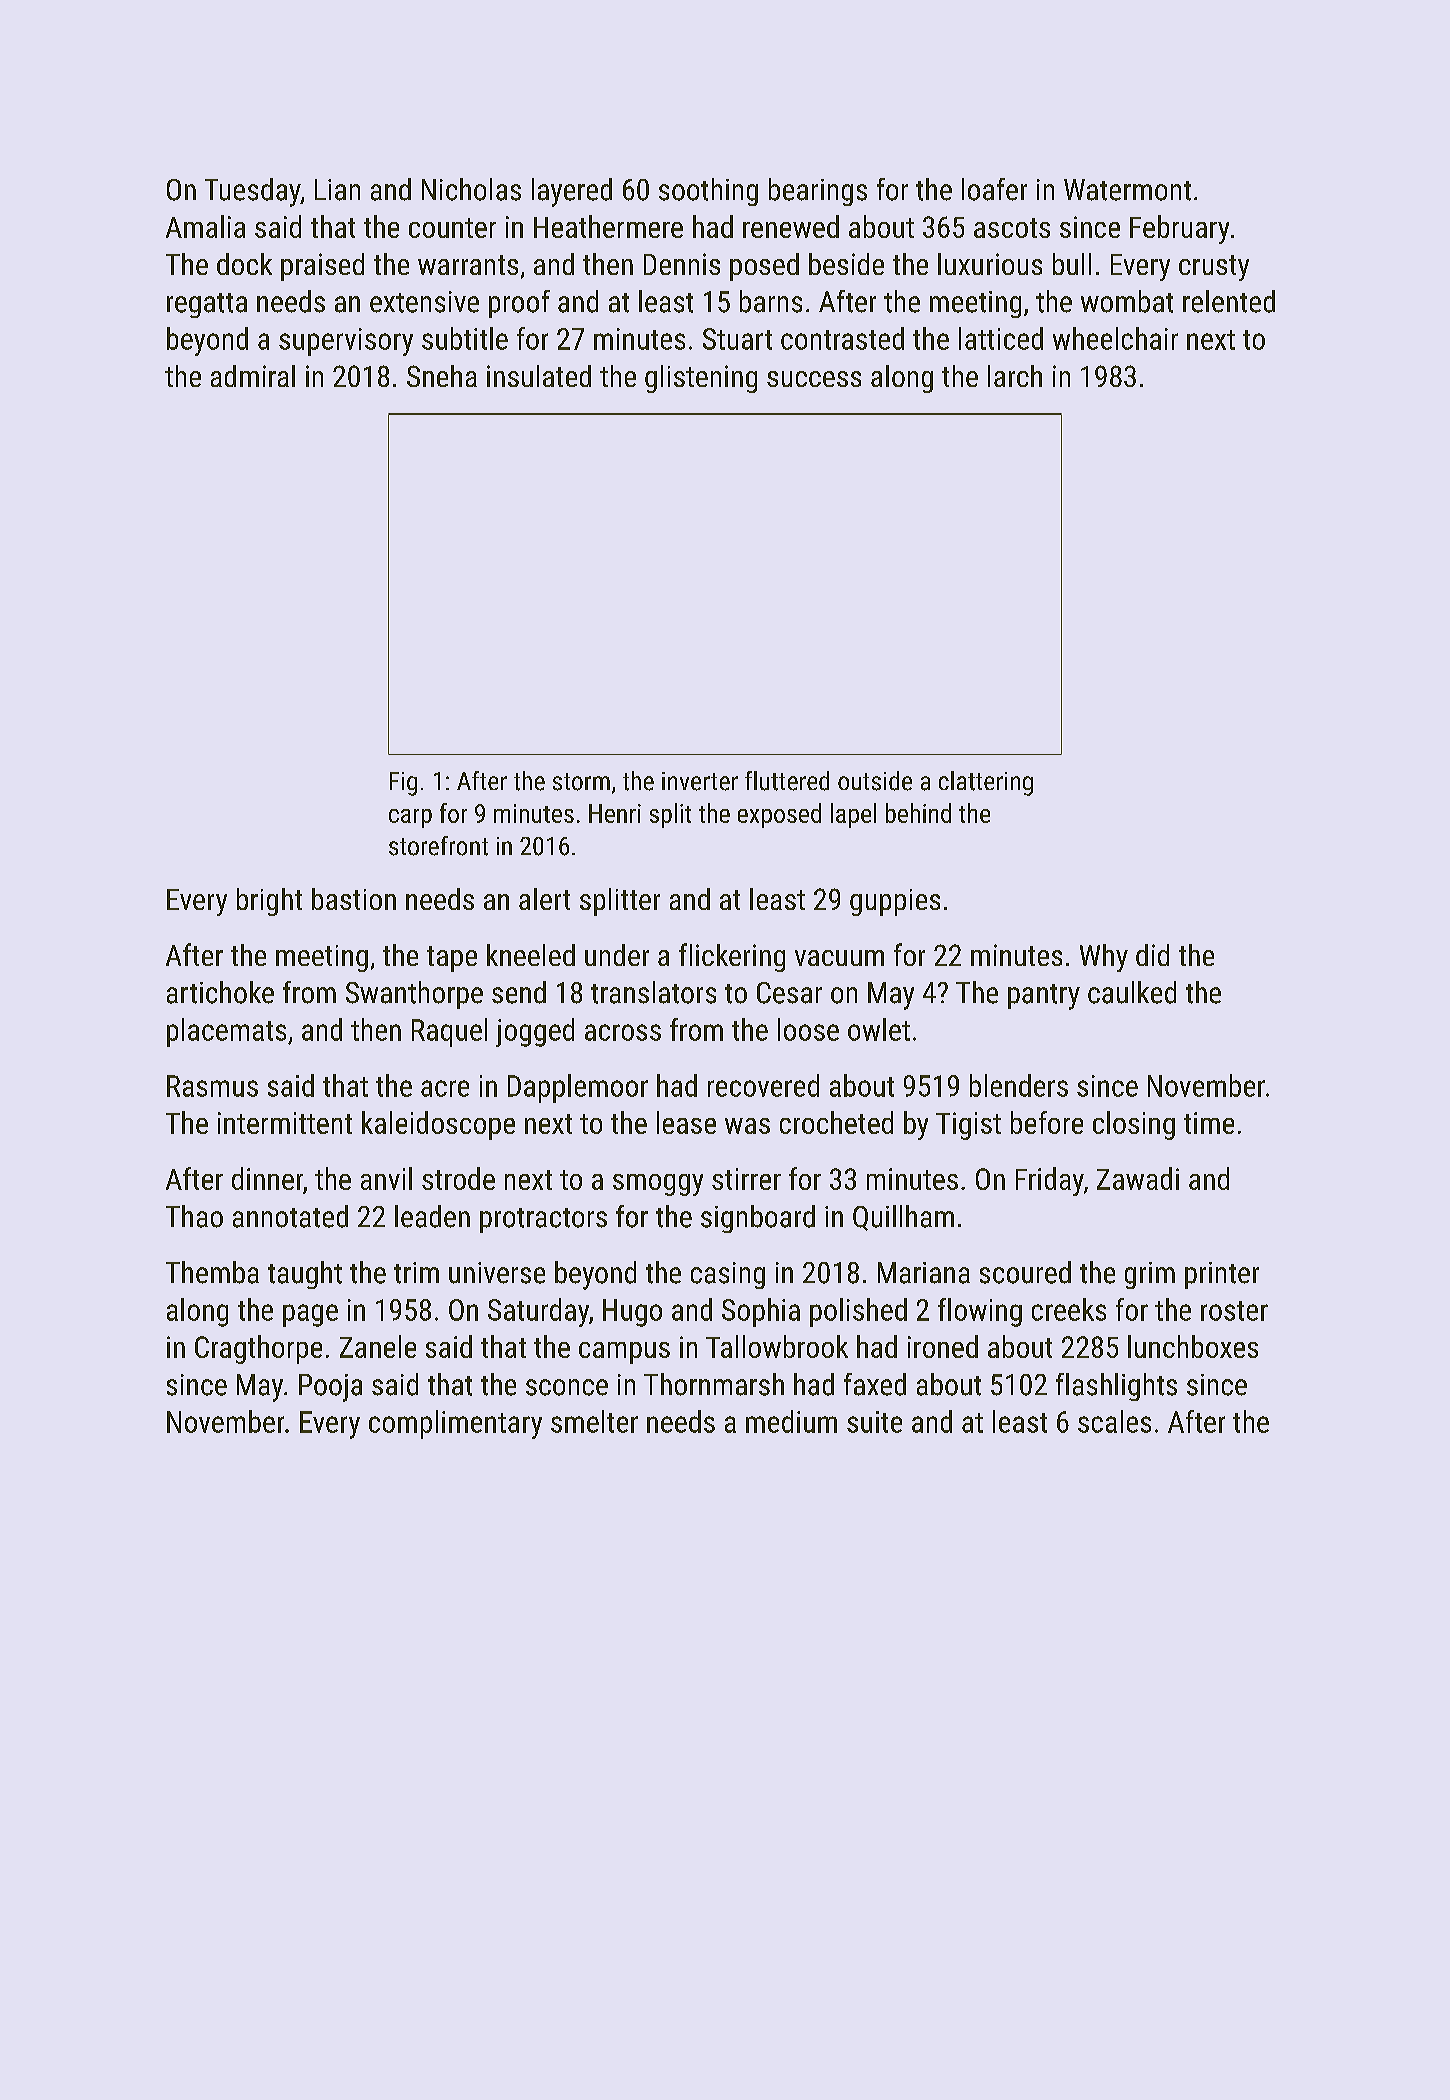 Image resolution: width=1450 pixels, height=2100 pixels. What do you see at coordinates (1229, 301) in the document?
I see `relented` at bounding box center [1229, 301].
